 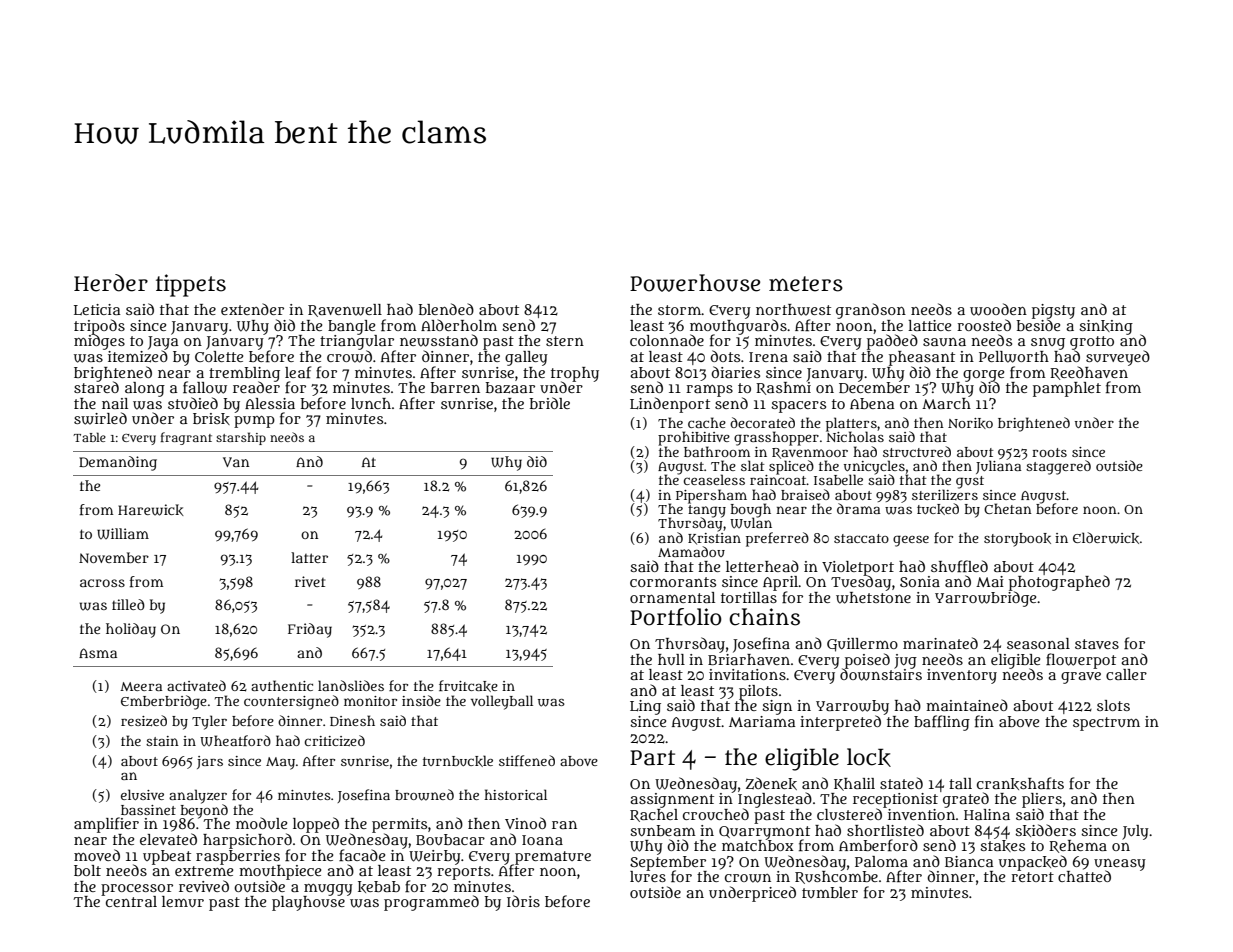 I want to click on leaf, so click(x=298, y=372).
